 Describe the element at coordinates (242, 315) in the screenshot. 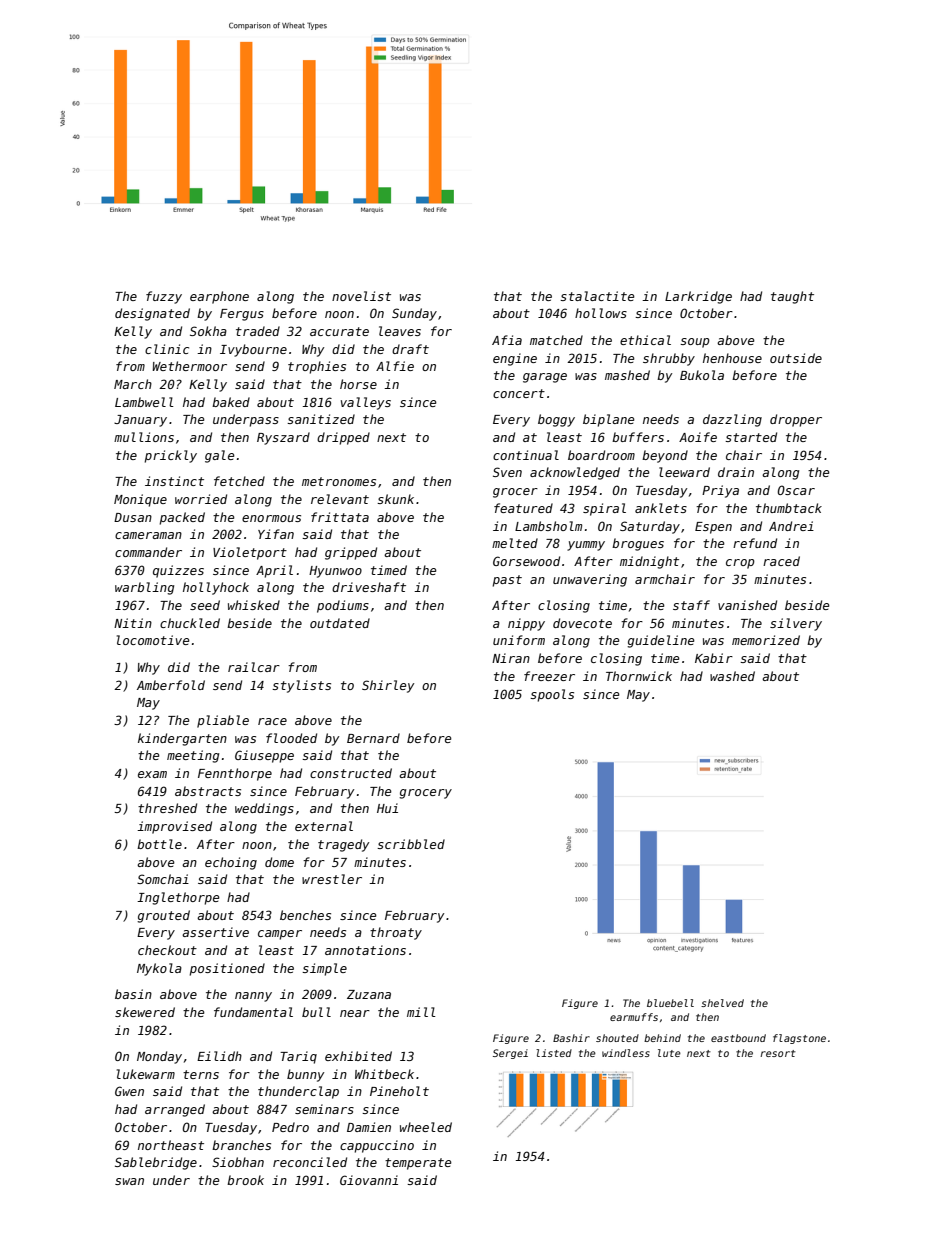

I see `Fergus` at that location.
